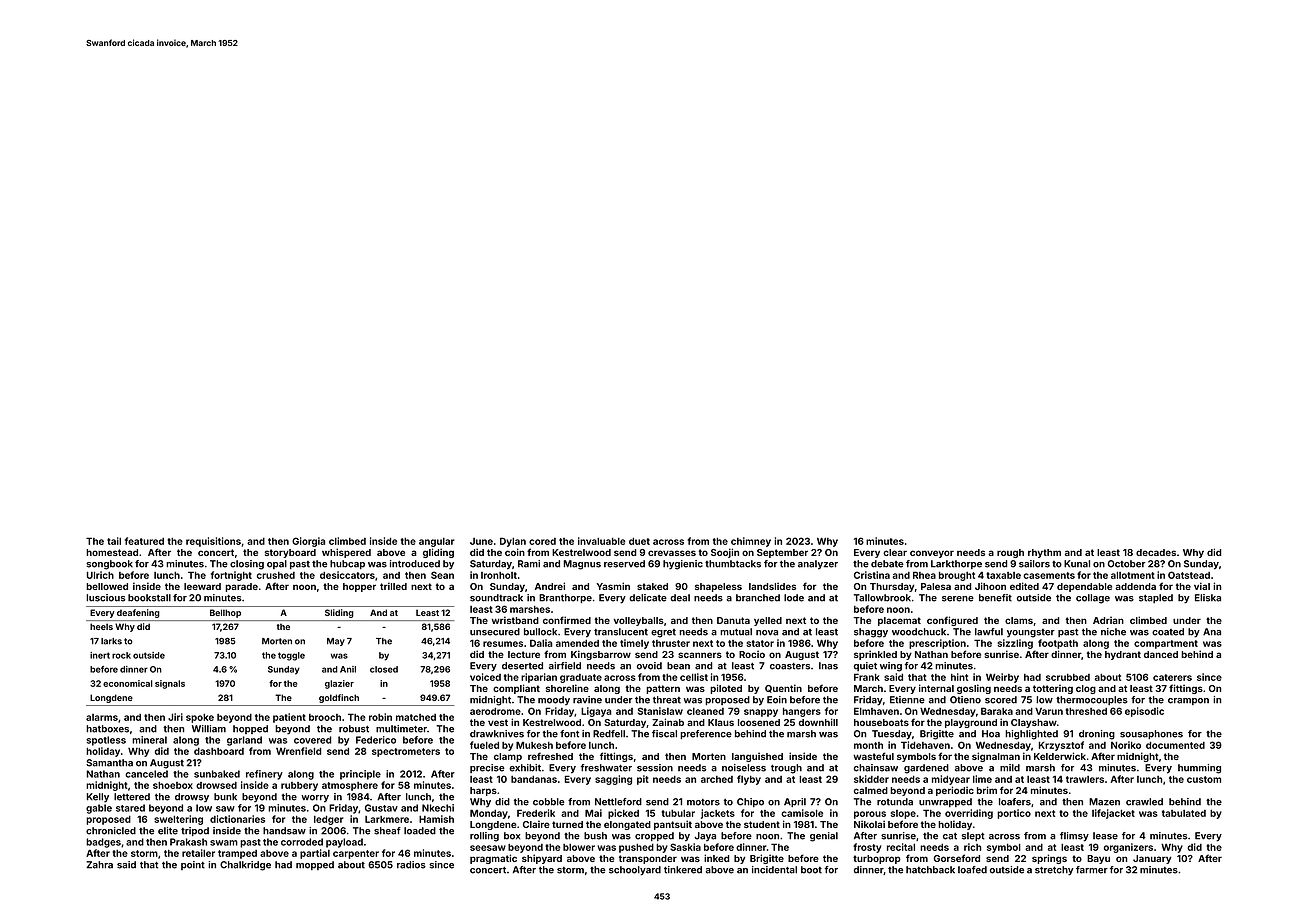 The image size is (1308, 924). What do you see at coordinates (202, 586) in the screenshot?
I see `leeward` at bounding box center [202, 586].
